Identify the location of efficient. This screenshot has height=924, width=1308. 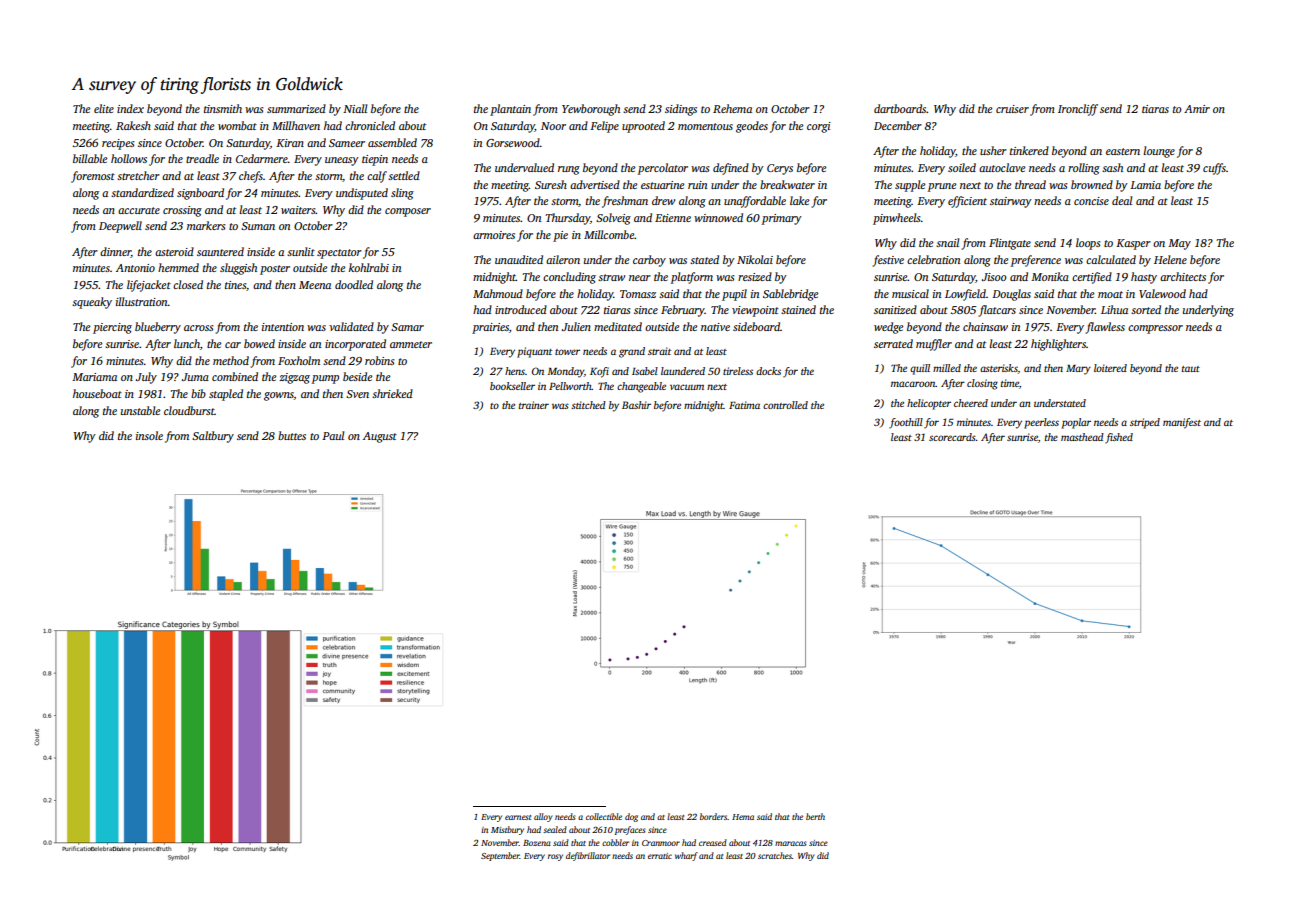
(967, 202).
